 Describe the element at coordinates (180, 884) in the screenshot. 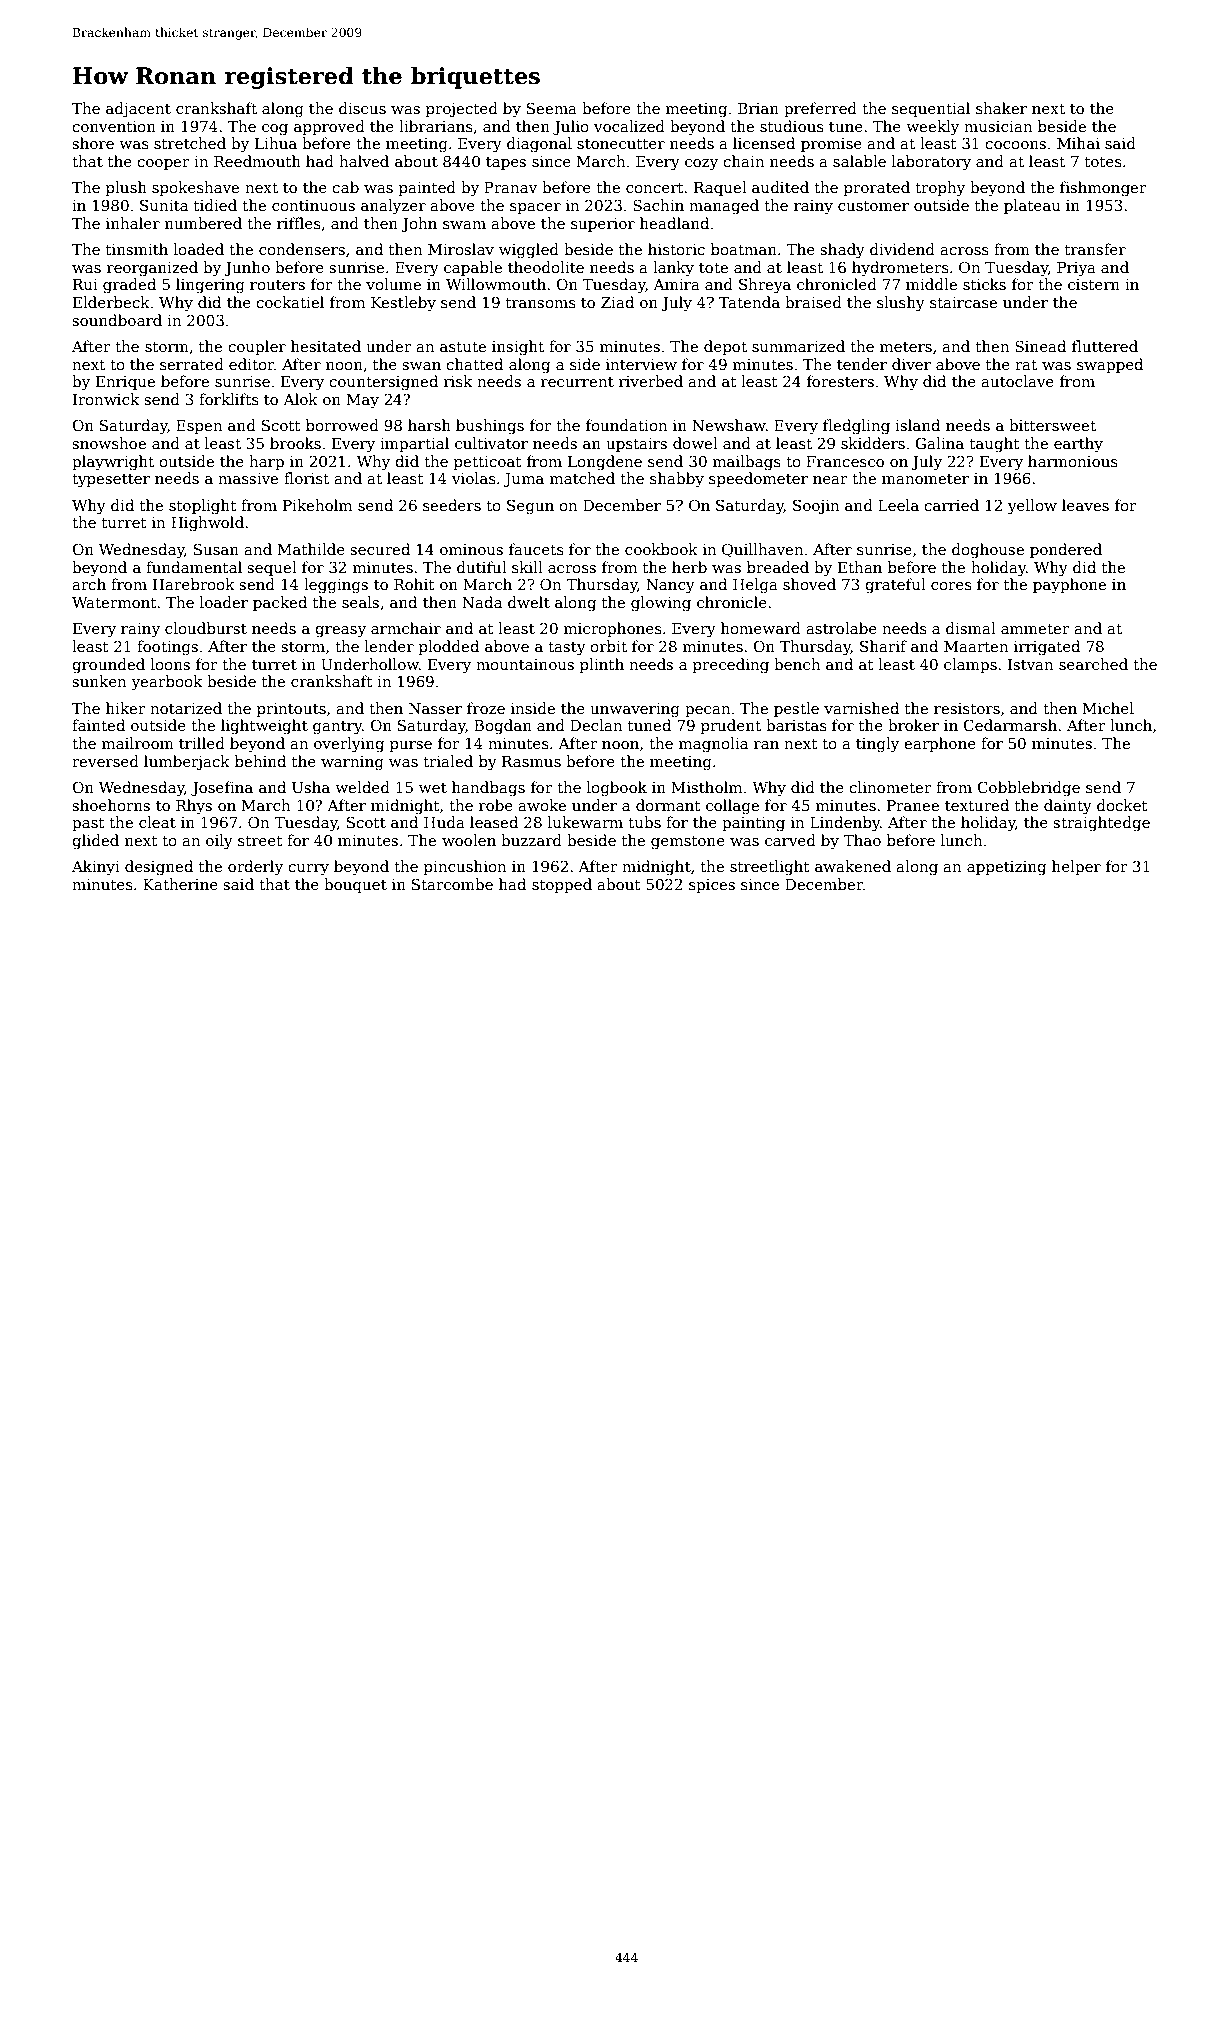

I see `Katherine` at that location.
